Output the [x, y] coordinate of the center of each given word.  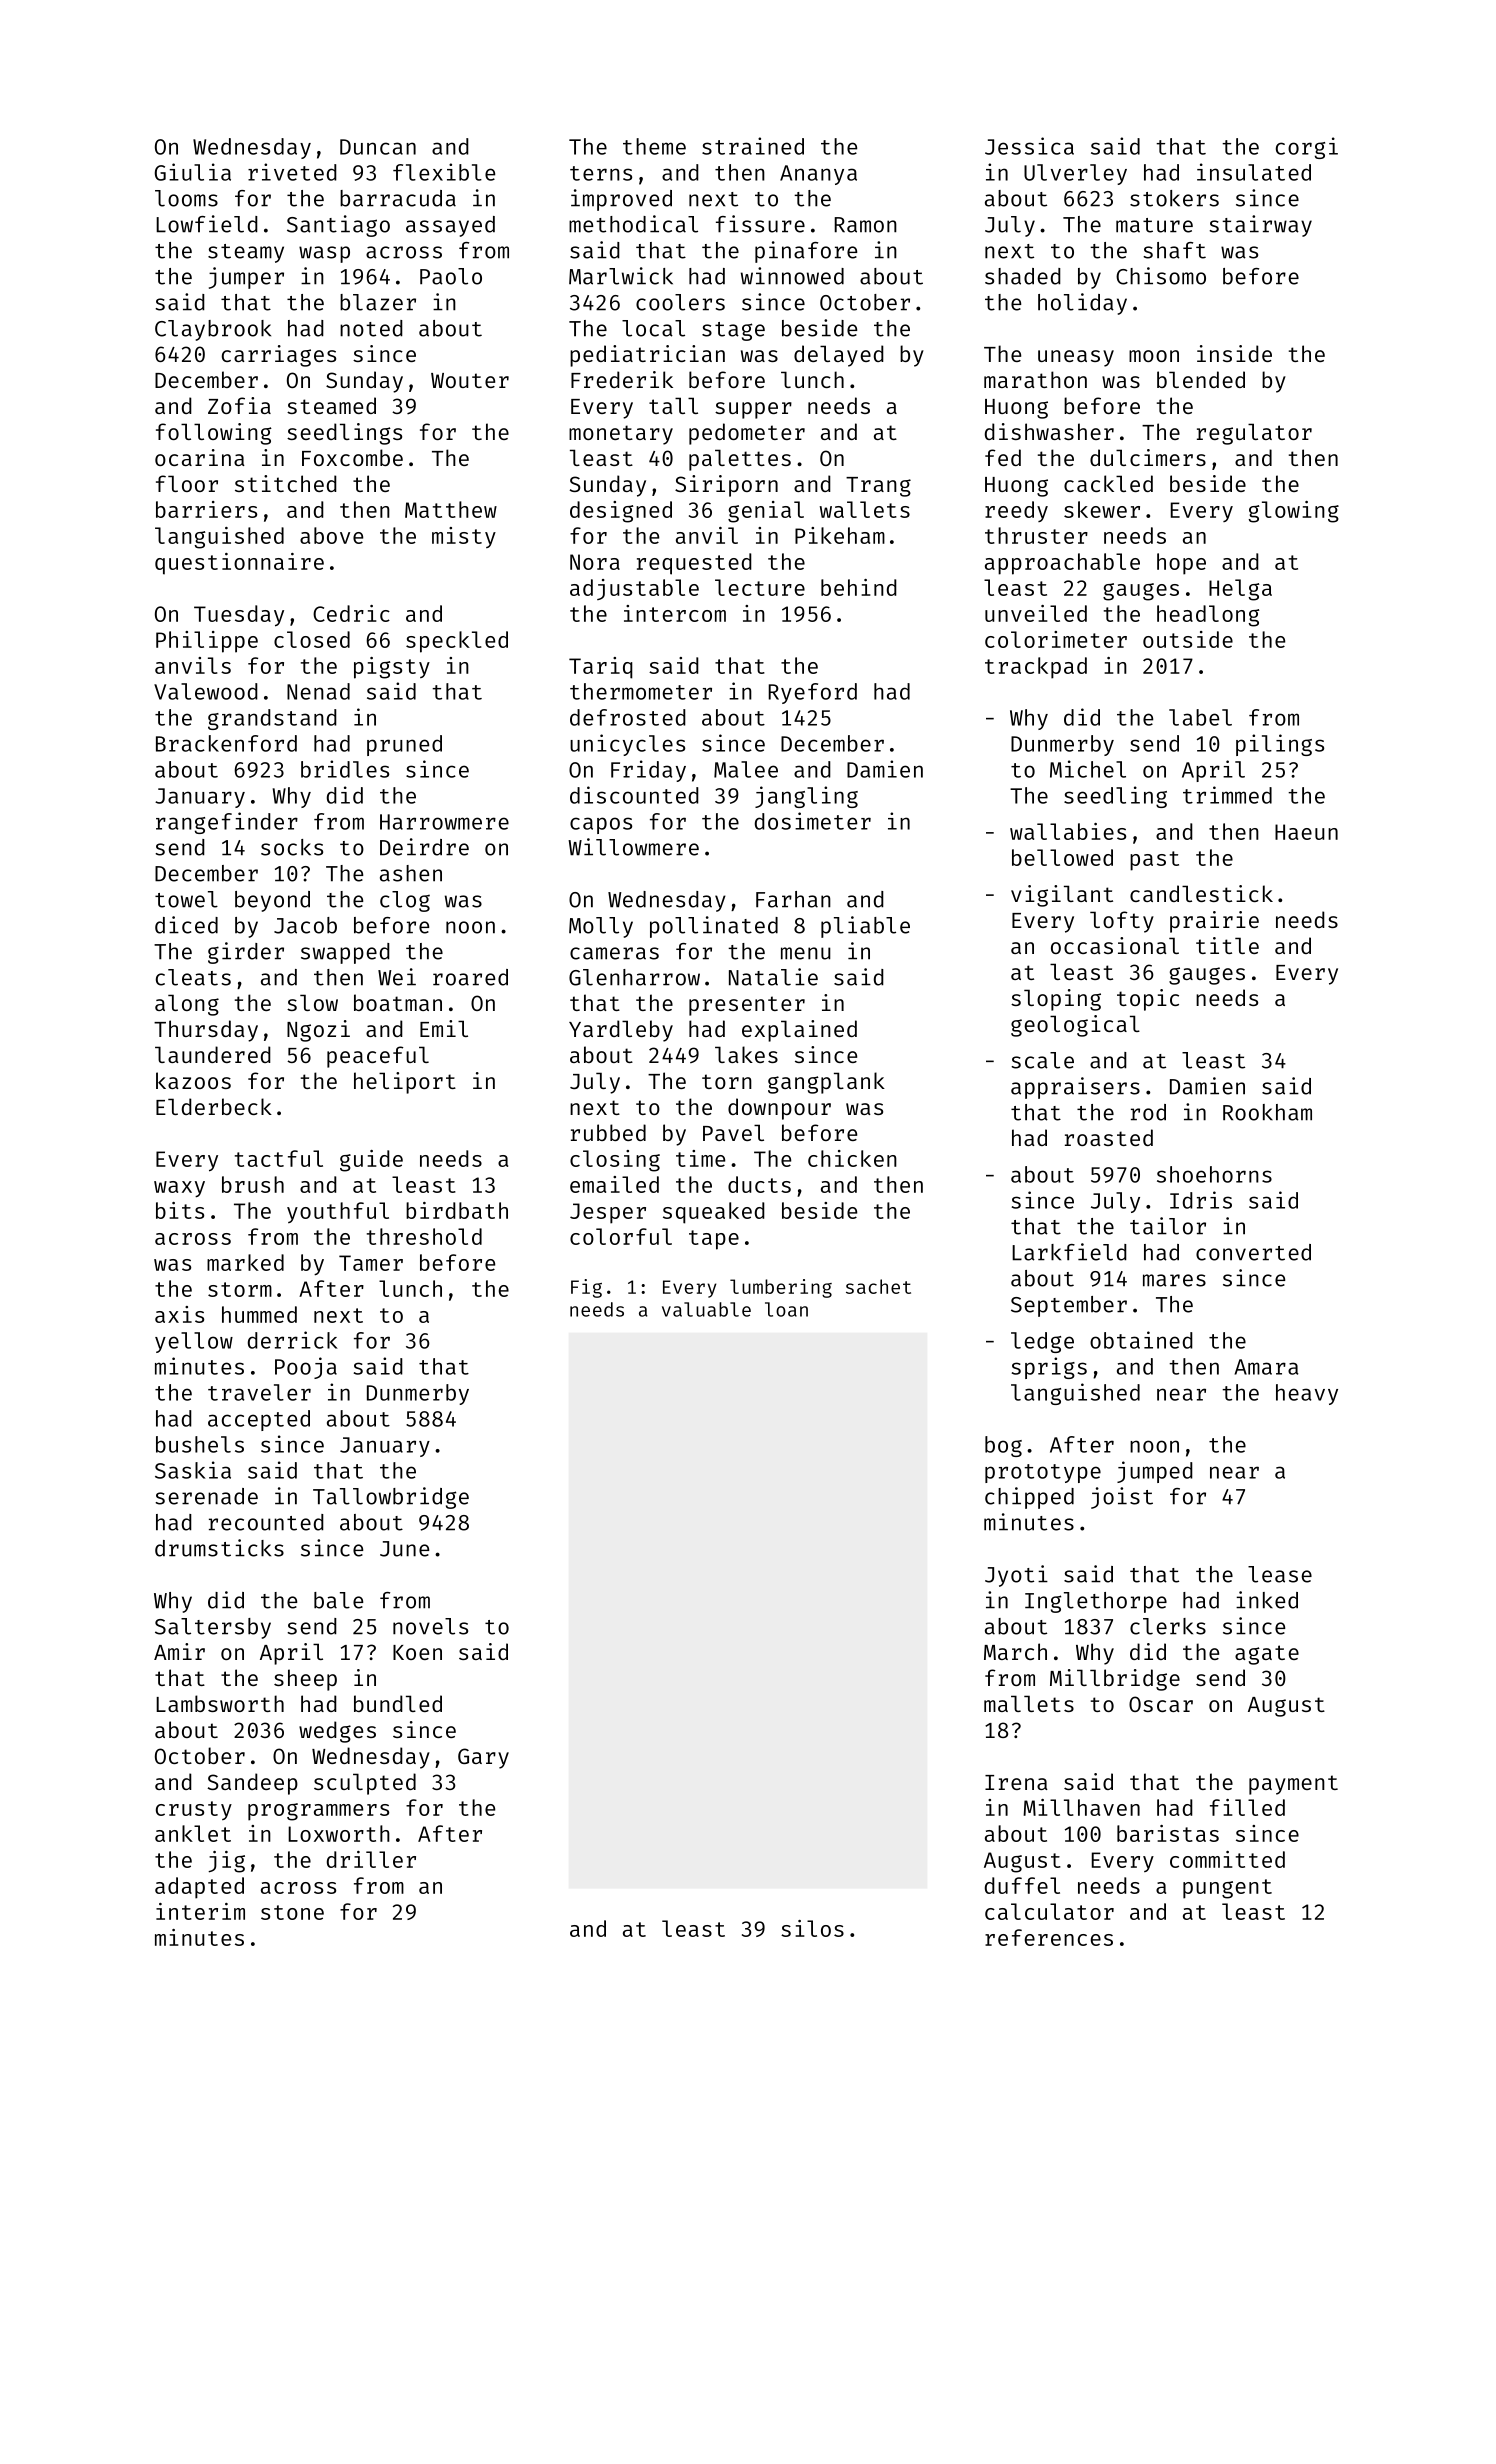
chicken [852, 1158]
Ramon [865, 225]
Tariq [601, 668]
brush [253, 1184]
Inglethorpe [1096, 1602]
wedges [337, 1732]
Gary [483, 1758]
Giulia [193, 172]
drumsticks [219, 1548]
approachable [1062, 564]
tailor [1168, 1226]
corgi [1307, 148]
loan [786, 1309]
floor [187, 483]
